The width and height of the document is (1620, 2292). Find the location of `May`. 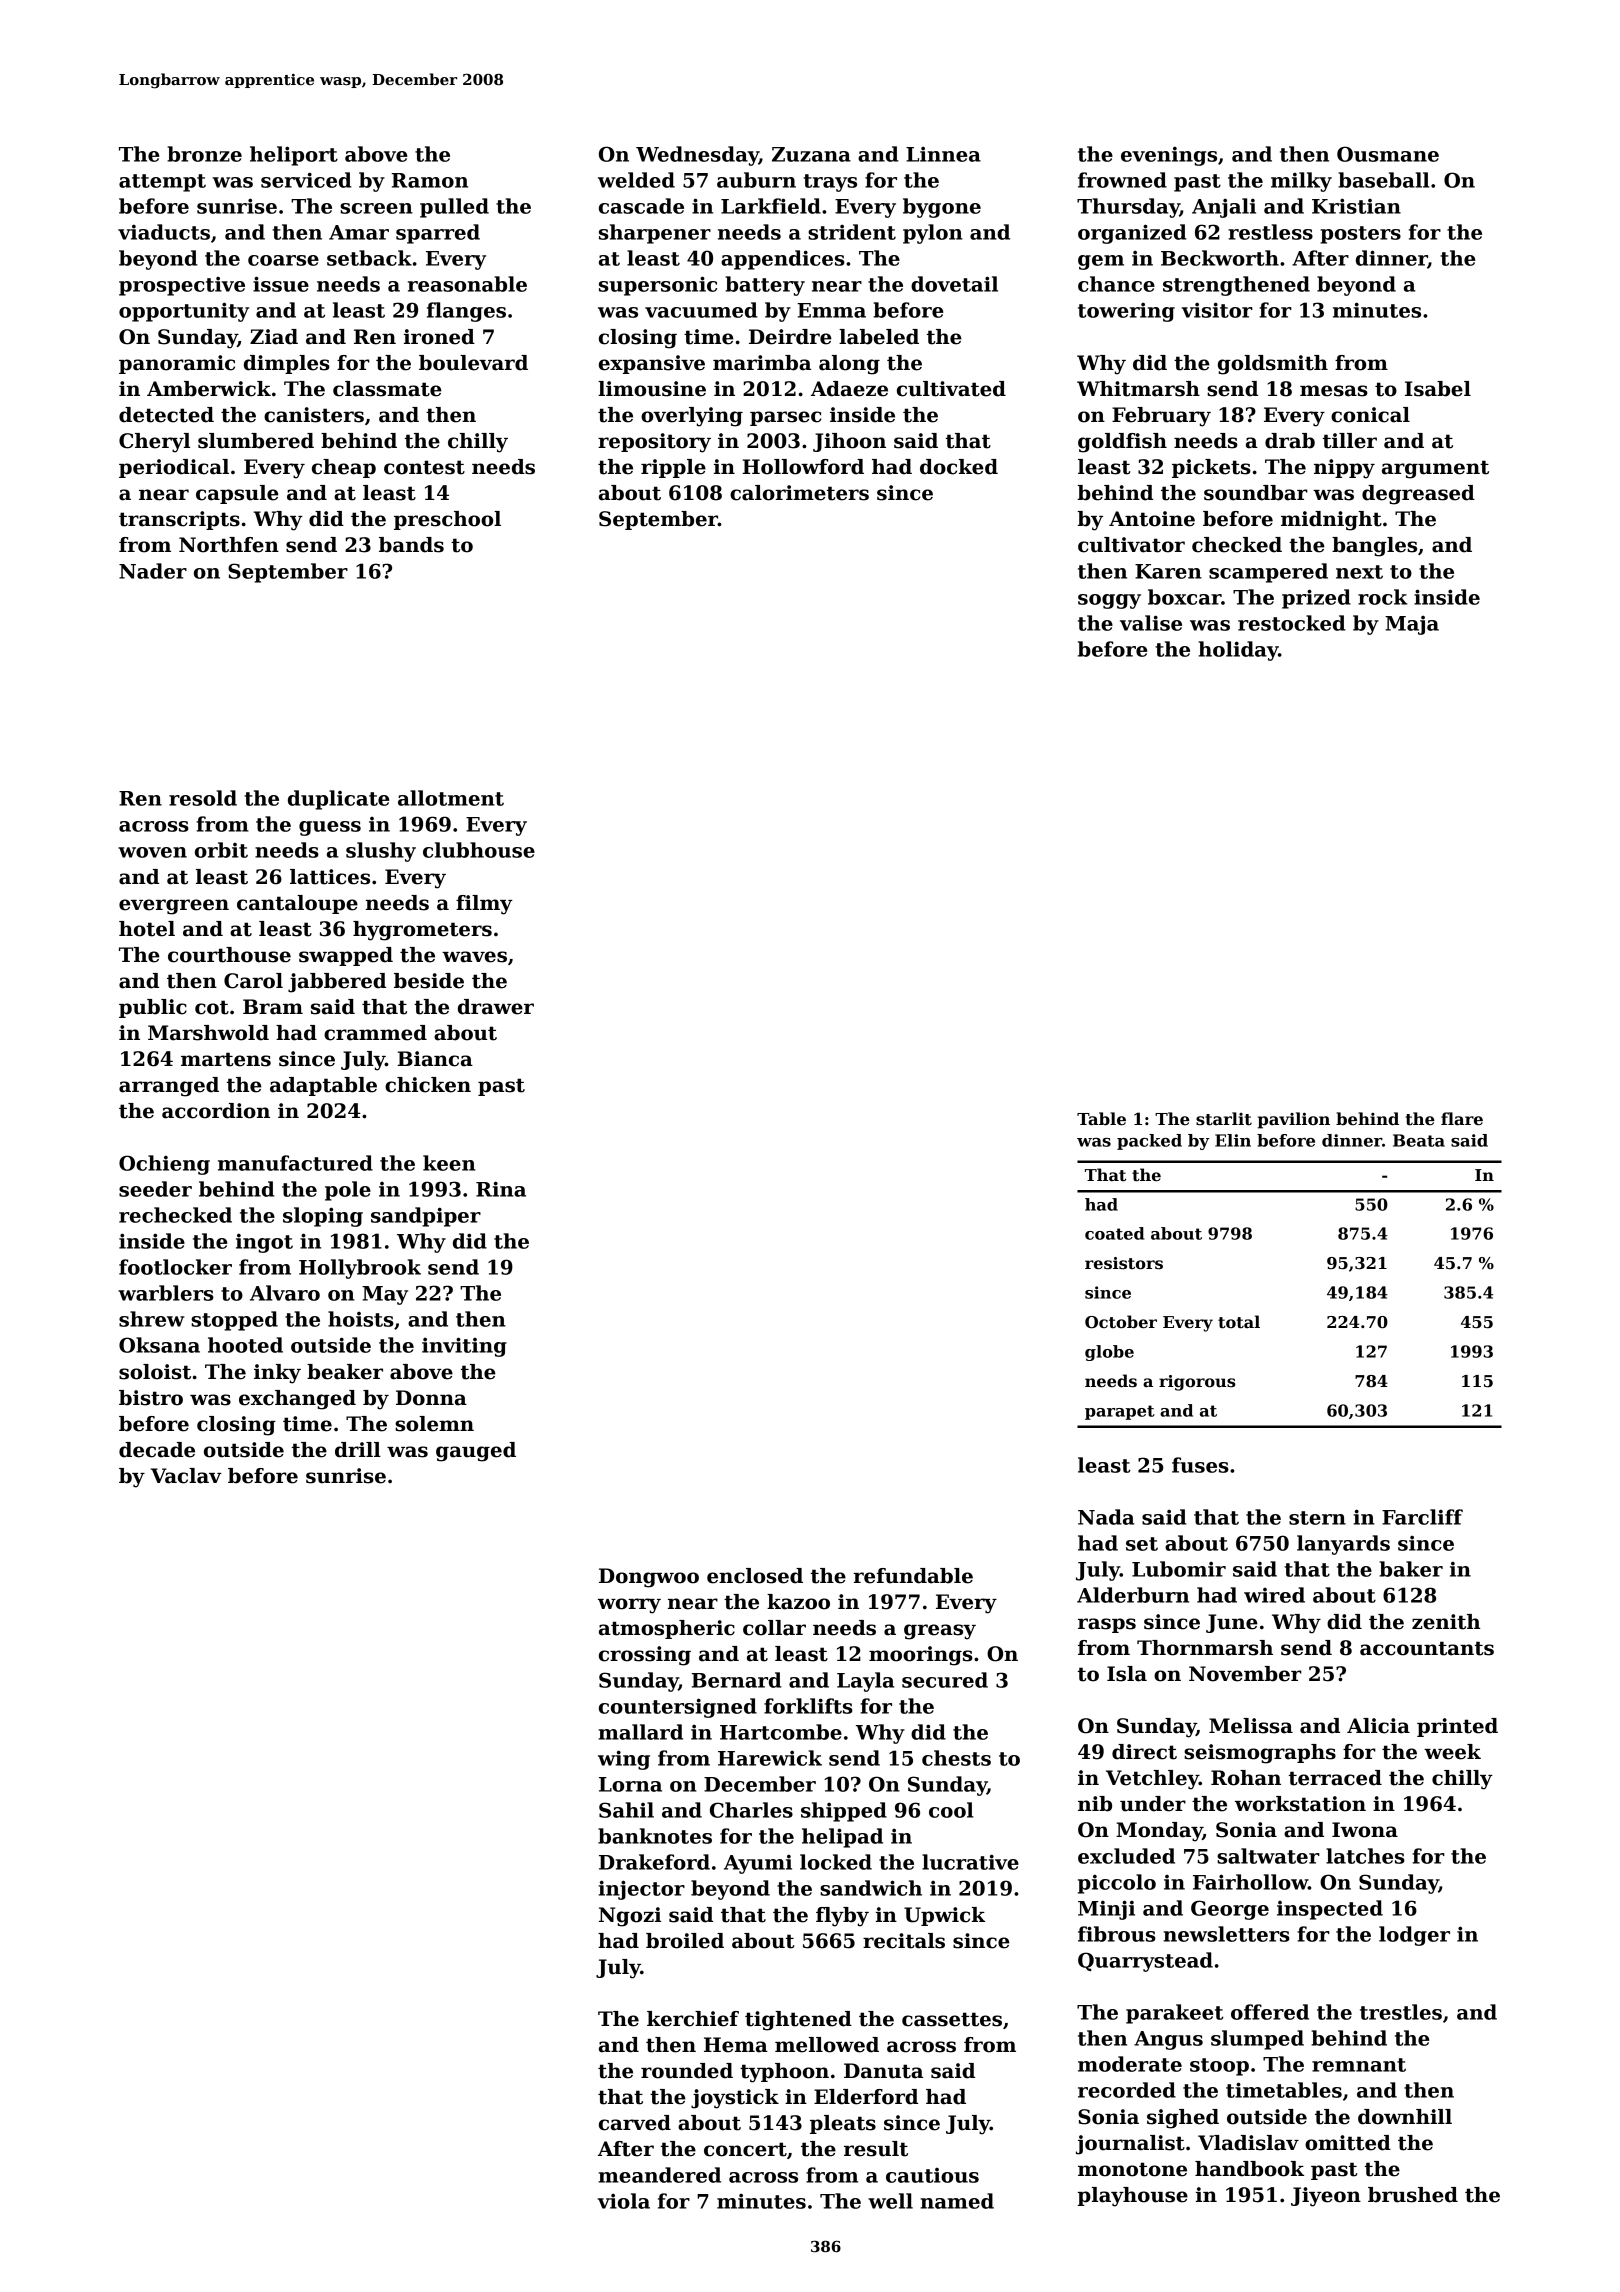

May is located at coordinates (385, 1295).
